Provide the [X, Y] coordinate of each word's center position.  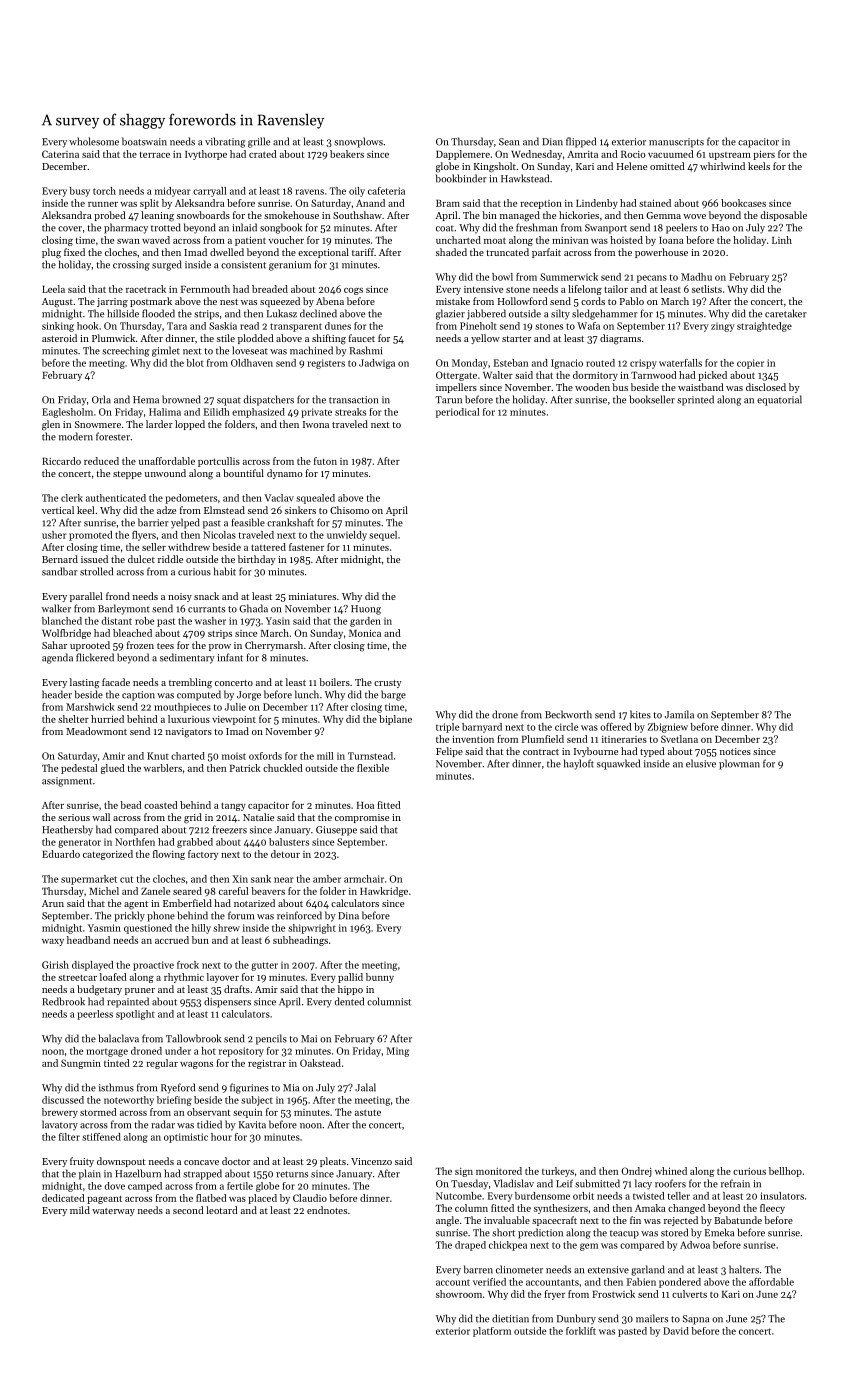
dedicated [63, 1198]
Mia [291, 1088]
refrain [735, 1183]
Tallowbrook [193, 1038]
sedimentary [187, 658]
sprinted [695, 400]
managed [520, 216]
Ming [398, 1052]
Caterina [60, 154]
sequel [383, 536]
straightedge [764, 327]
